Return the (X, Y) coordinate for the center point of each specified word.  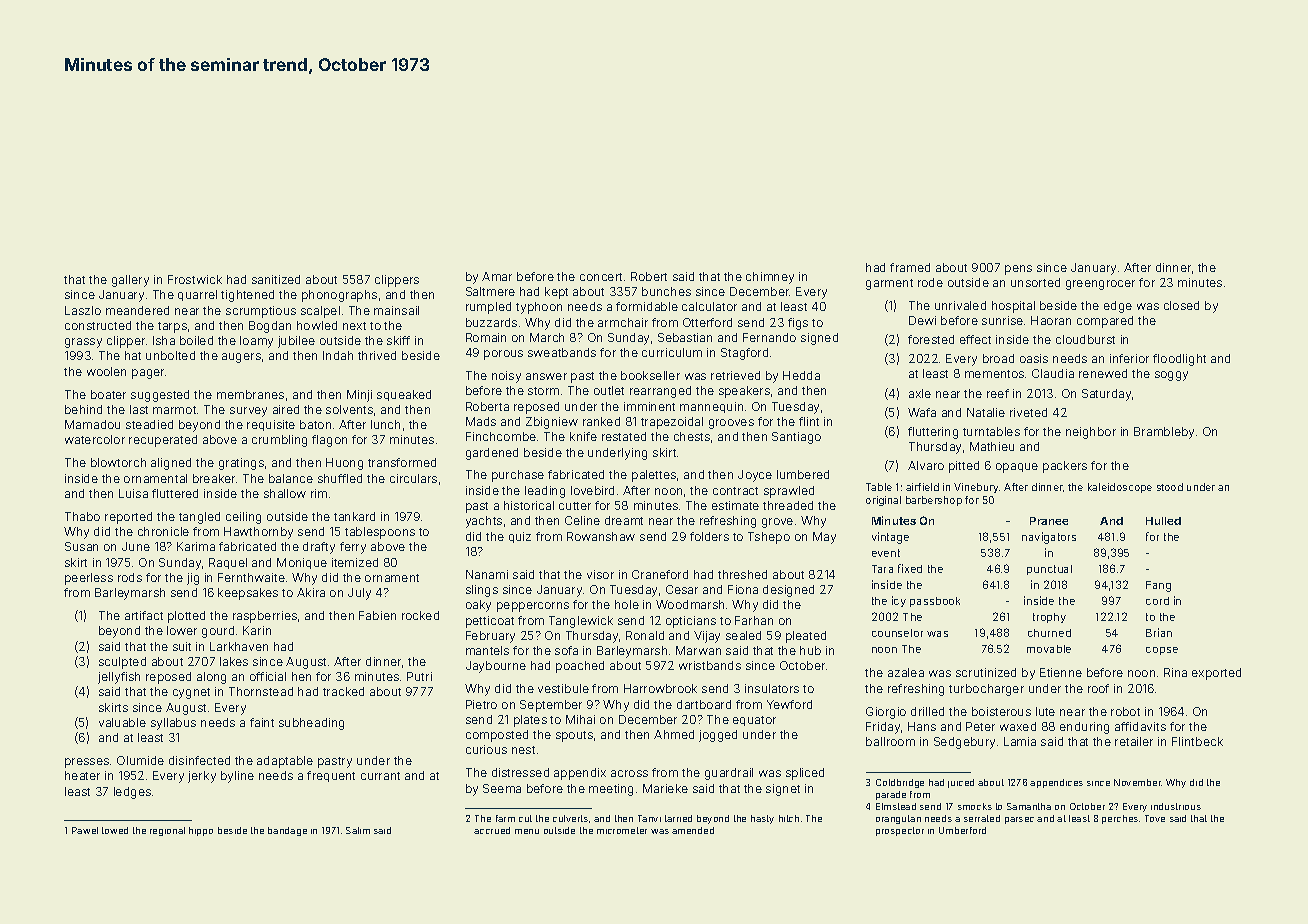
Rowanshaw (601, 536)
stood (1170, 487)
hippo (201, 831)
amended (693, 830)
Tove (1155, 818)
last (139, 409)
